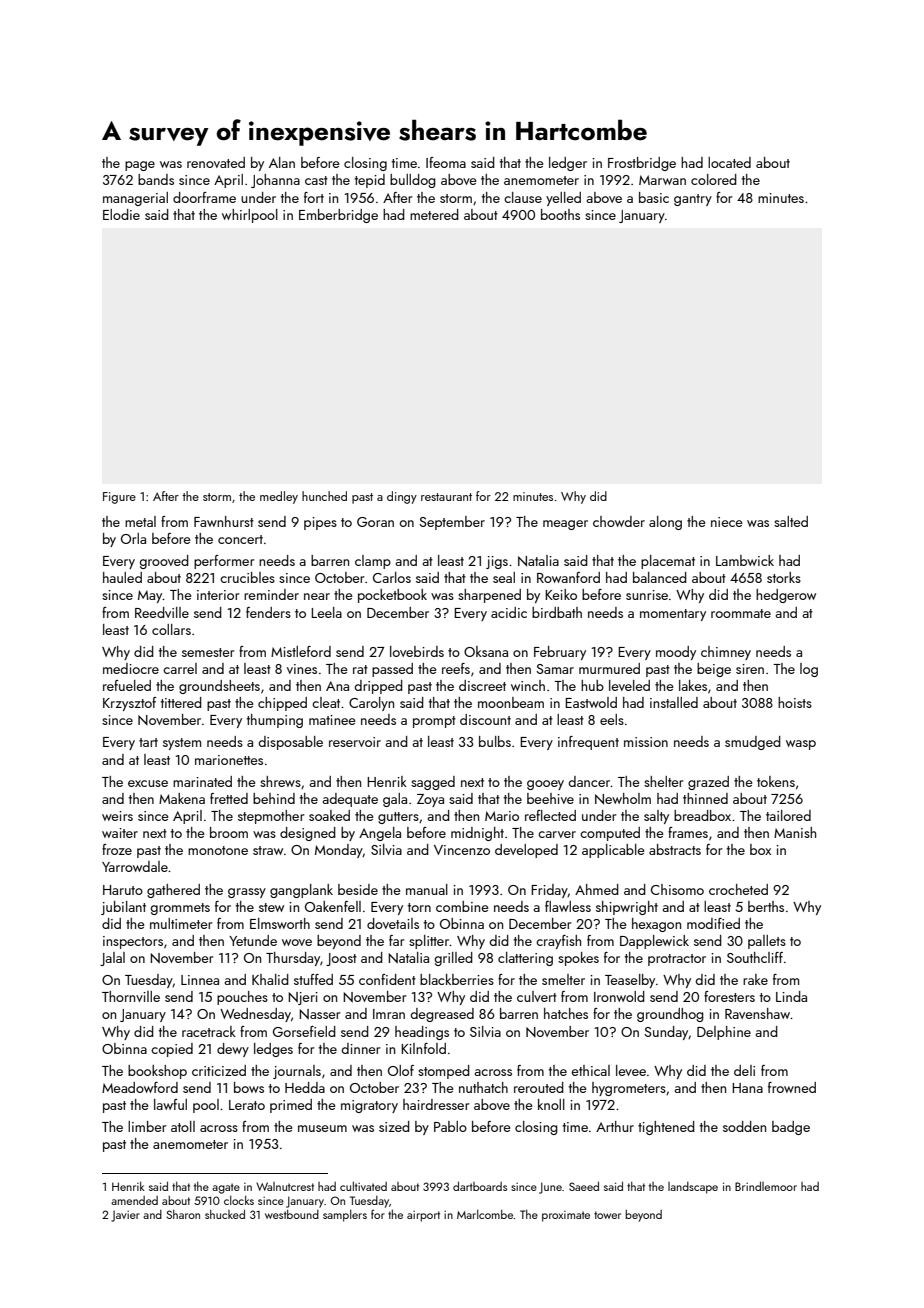 This document has height=1308, width=924. Describe the element at coordinates (495, 741) in the document. I see `bulbs` at that location.
